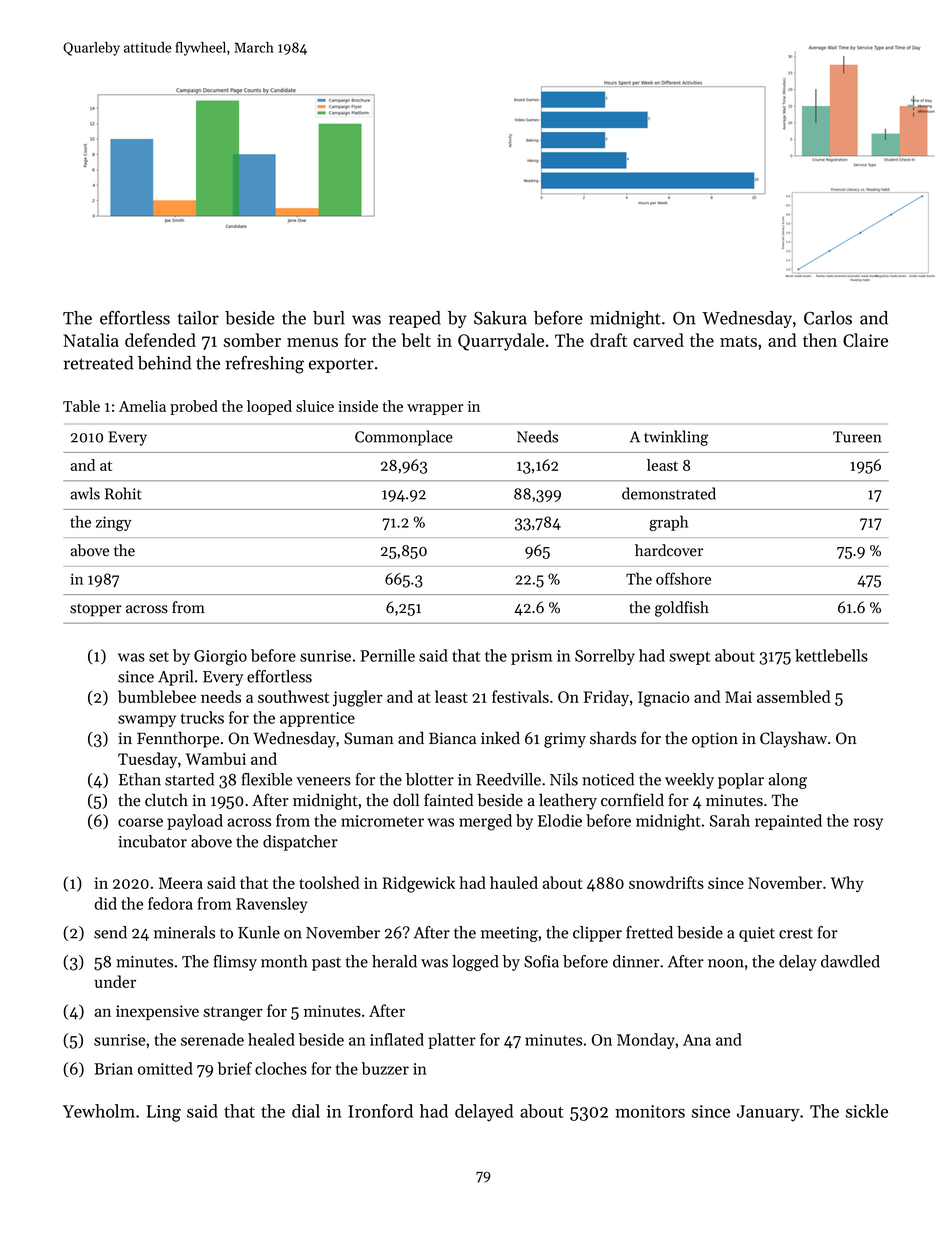 This screenshot has height=1233, width=952. I want to click on offshore, so click(683, 578).
